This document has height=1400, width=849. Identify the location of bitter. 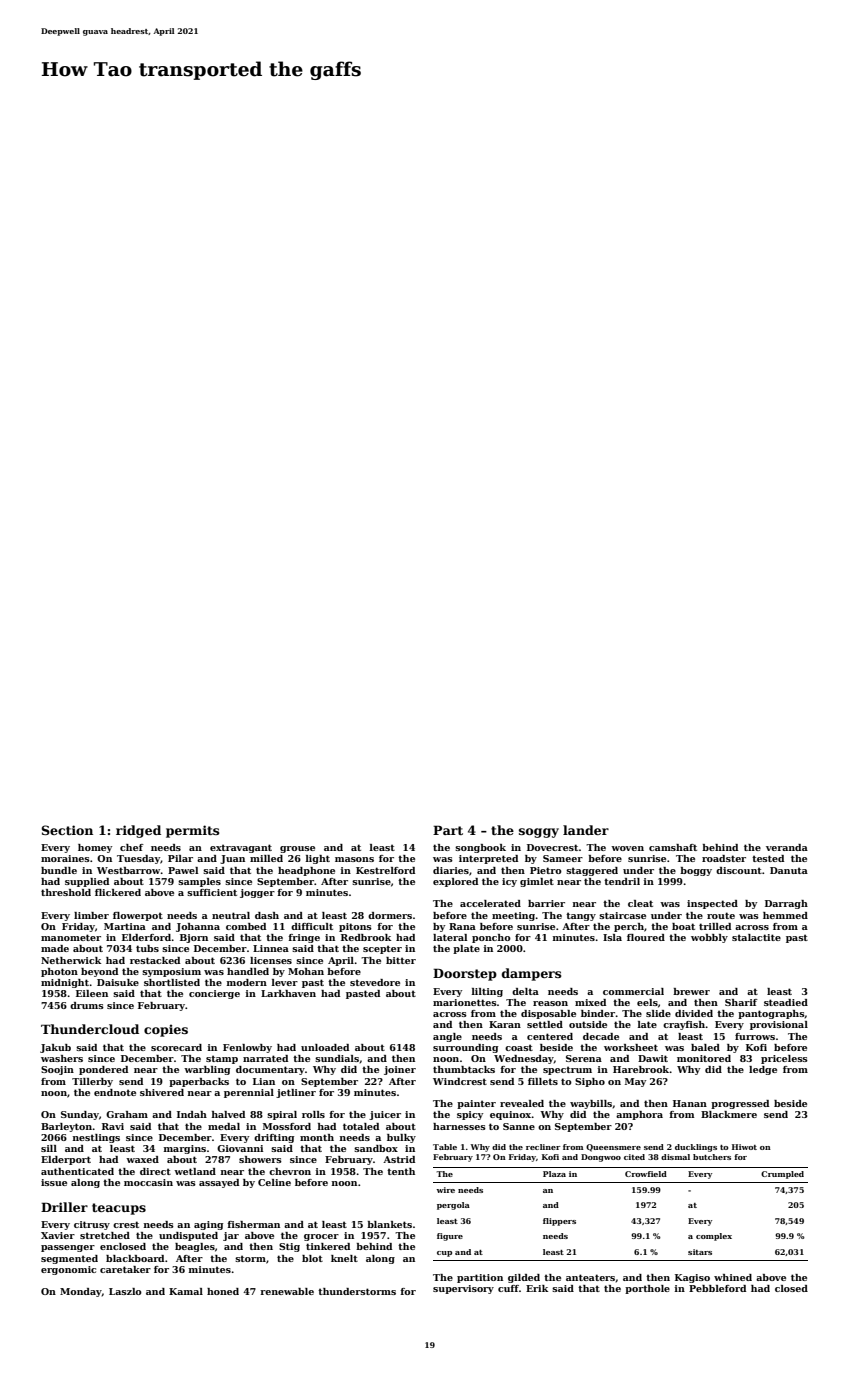
(401, 960).
